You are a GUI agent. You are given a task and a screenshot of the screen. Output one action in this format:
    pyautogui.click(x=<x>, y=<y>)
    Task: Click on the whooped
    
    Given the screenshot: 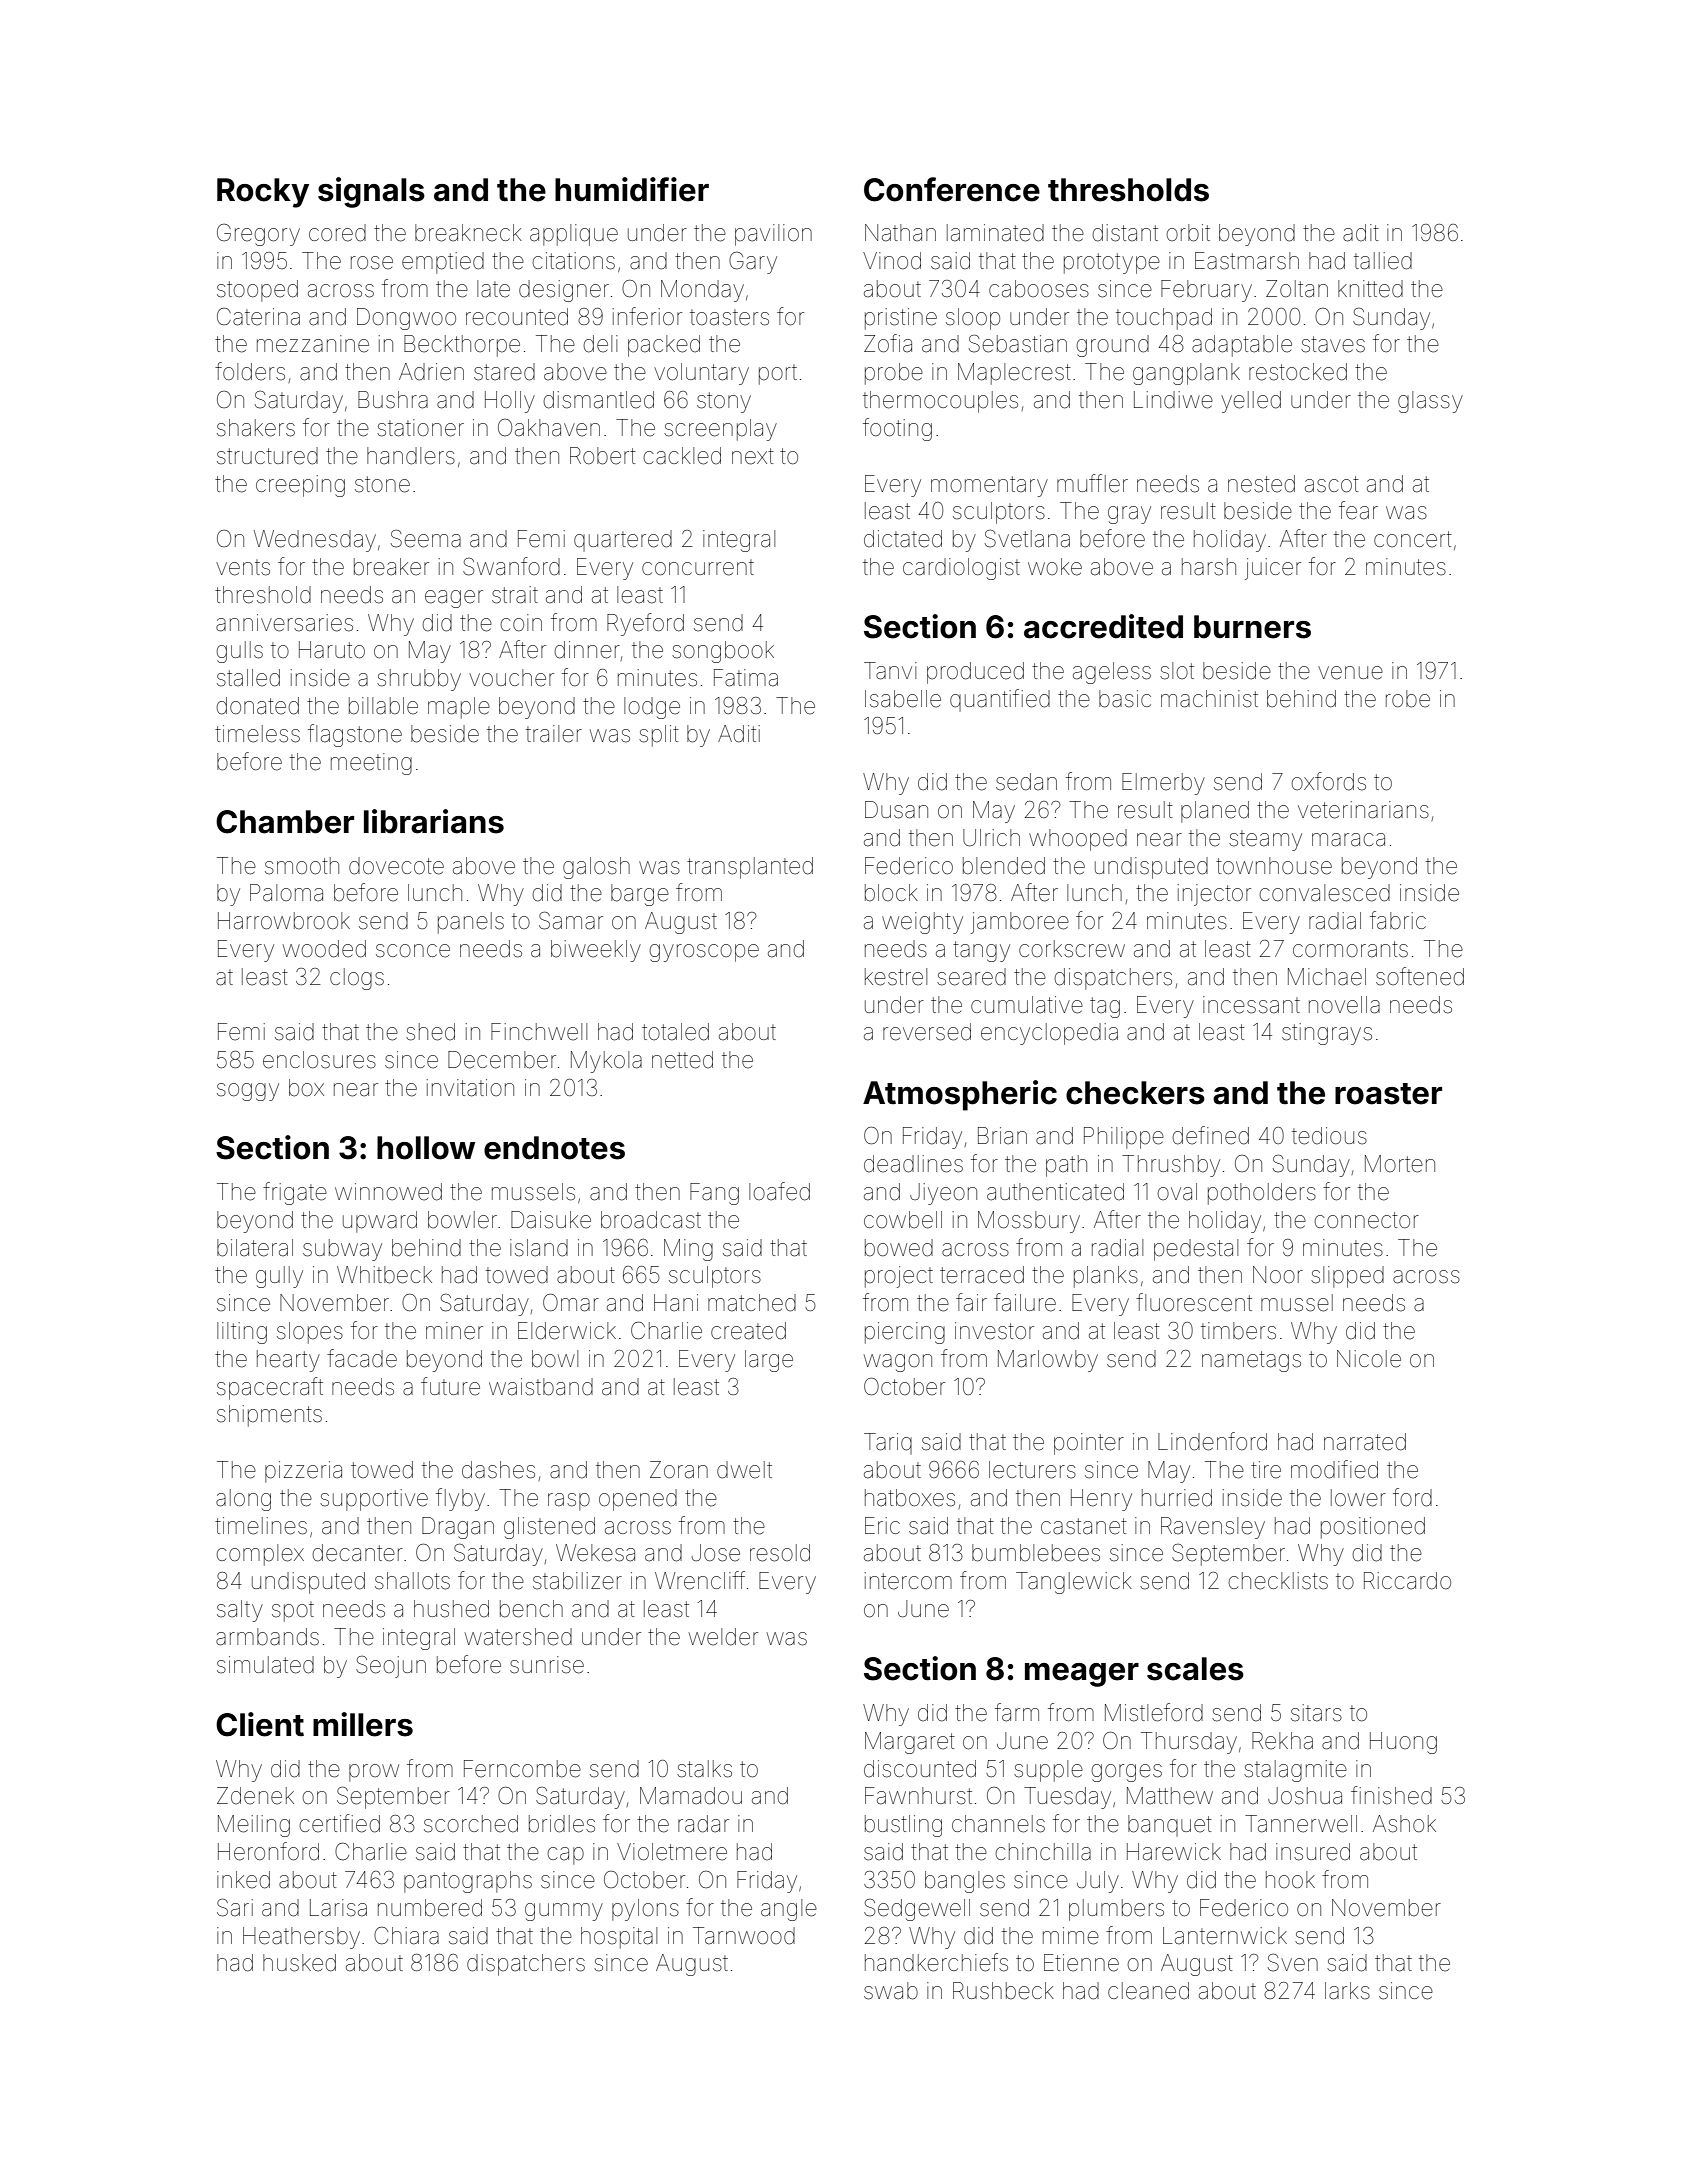 What is the action you would take?
    pyautogui.click(x=1078, y=840)
